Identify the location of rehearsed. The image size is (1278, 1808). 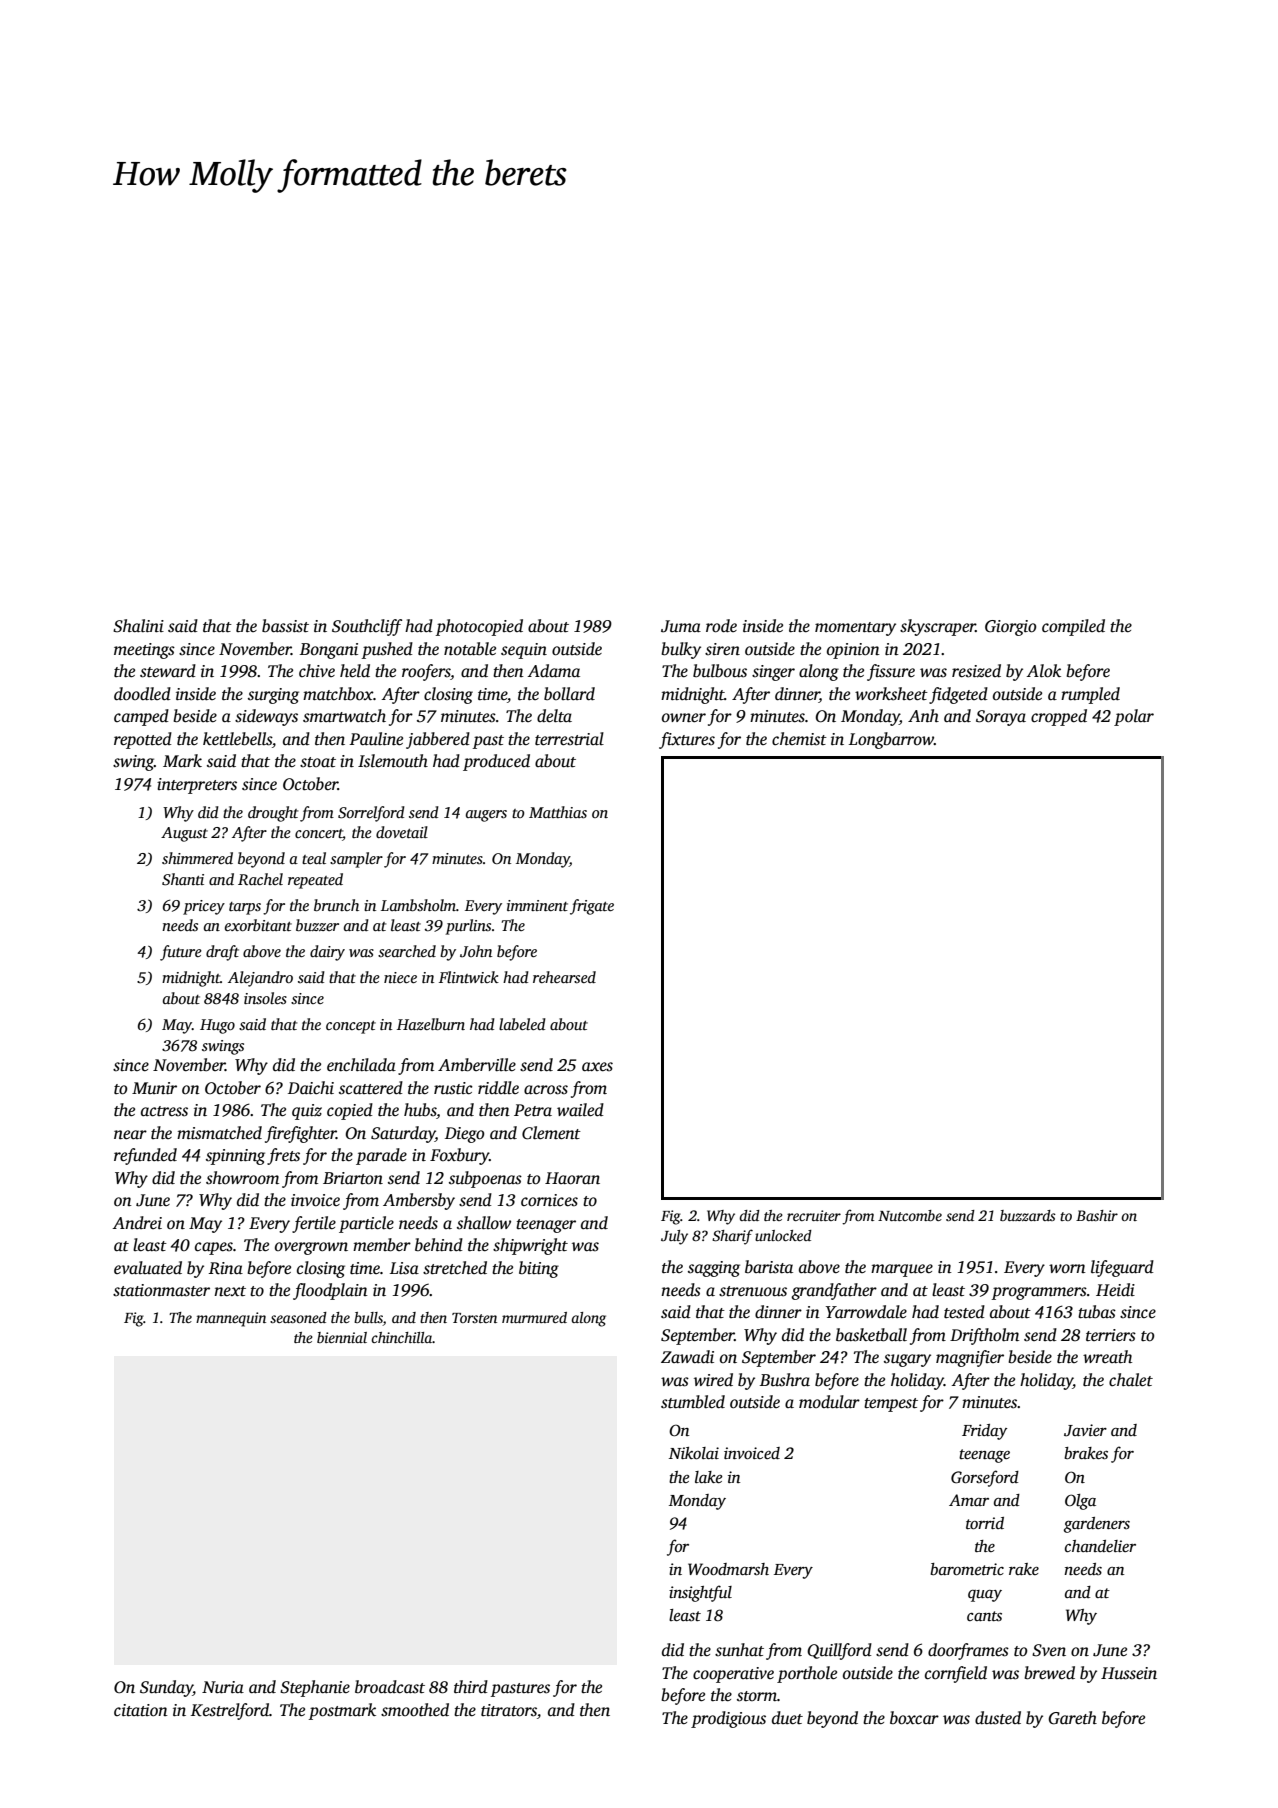
(564, 977).
